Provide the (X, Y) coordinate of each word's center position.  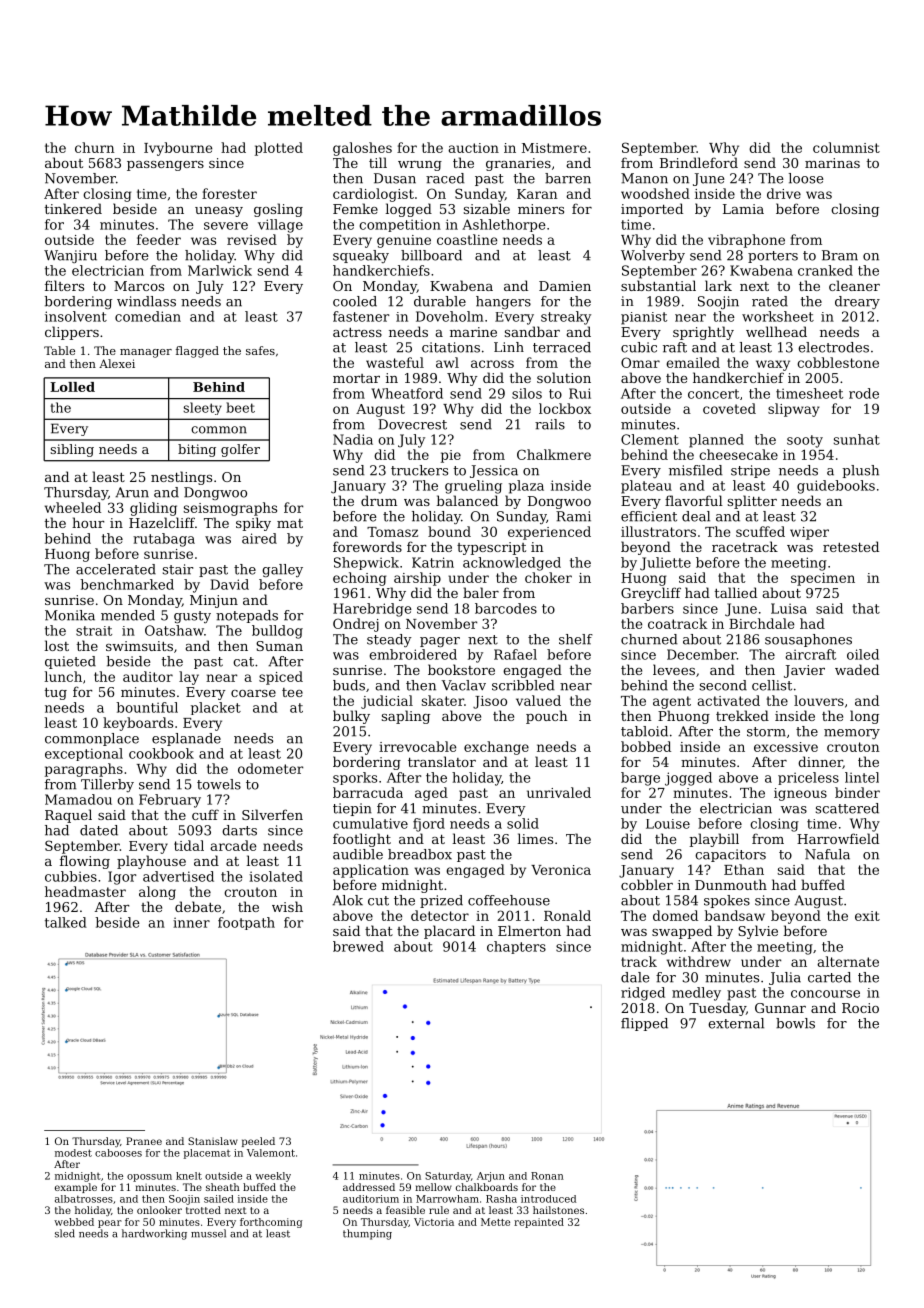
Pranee (144, 1141)
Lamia (743, 209)
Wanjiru (70, 256)
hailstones (558, 1210)
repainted (539, 1223)
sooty (805, 441)
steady (389, 640)
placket (216, 708)
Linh (509, 347)
